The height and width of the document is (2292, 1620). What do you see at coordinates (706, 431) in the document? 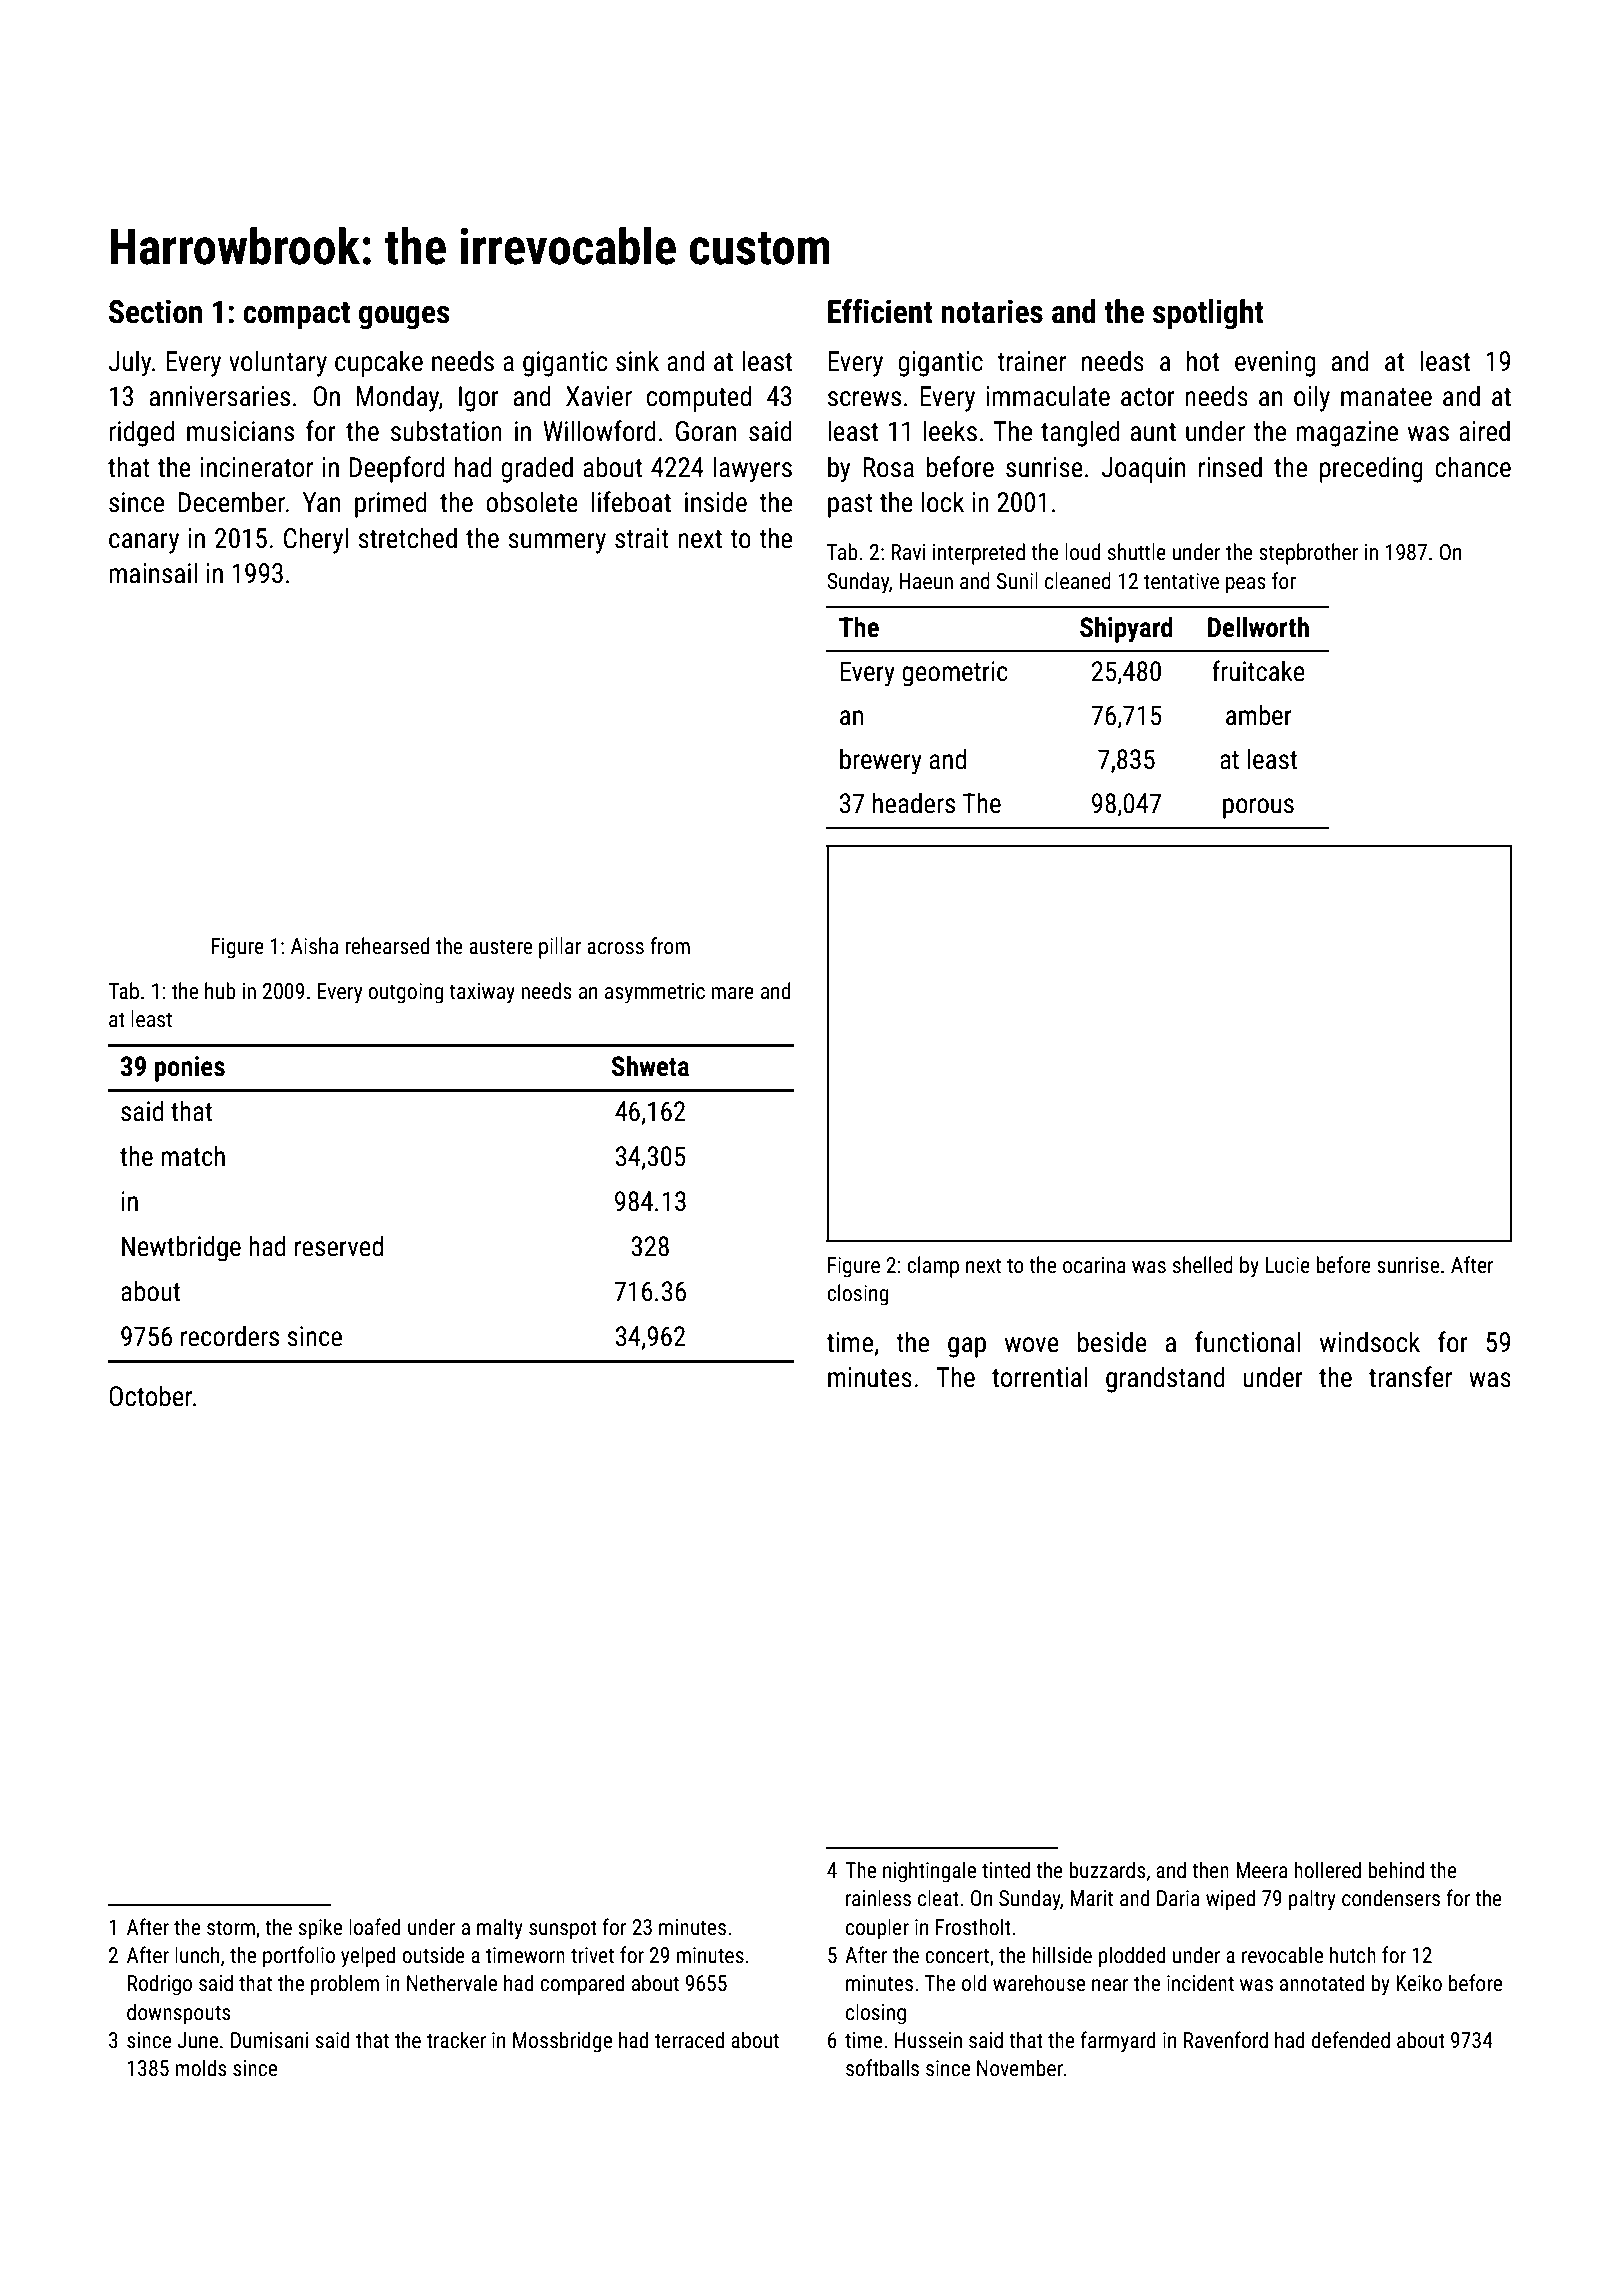
I see `Goran` at bounding box center [706, 431].
